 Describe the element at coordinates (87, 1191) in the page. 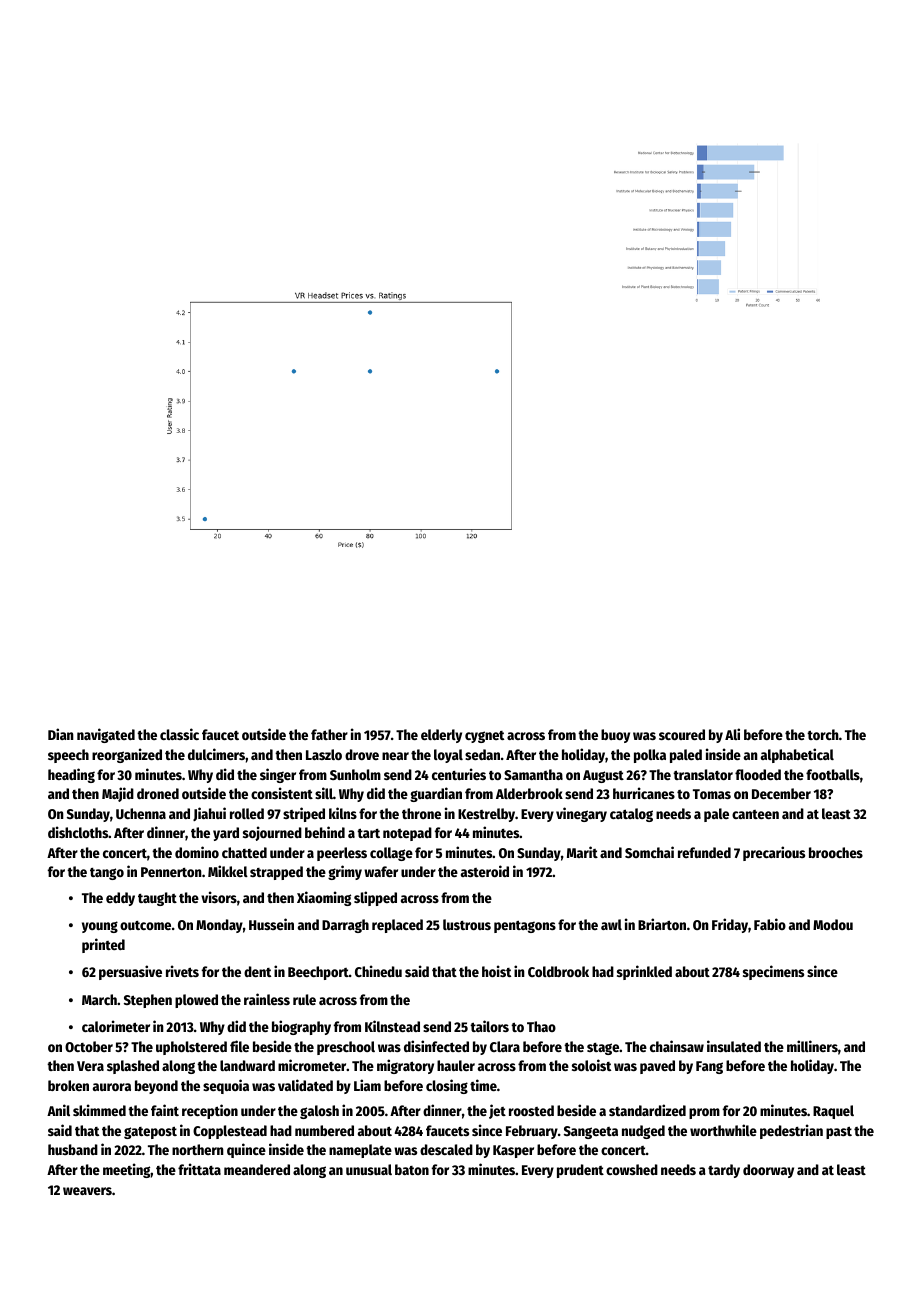

I see `weavers` at that location.
